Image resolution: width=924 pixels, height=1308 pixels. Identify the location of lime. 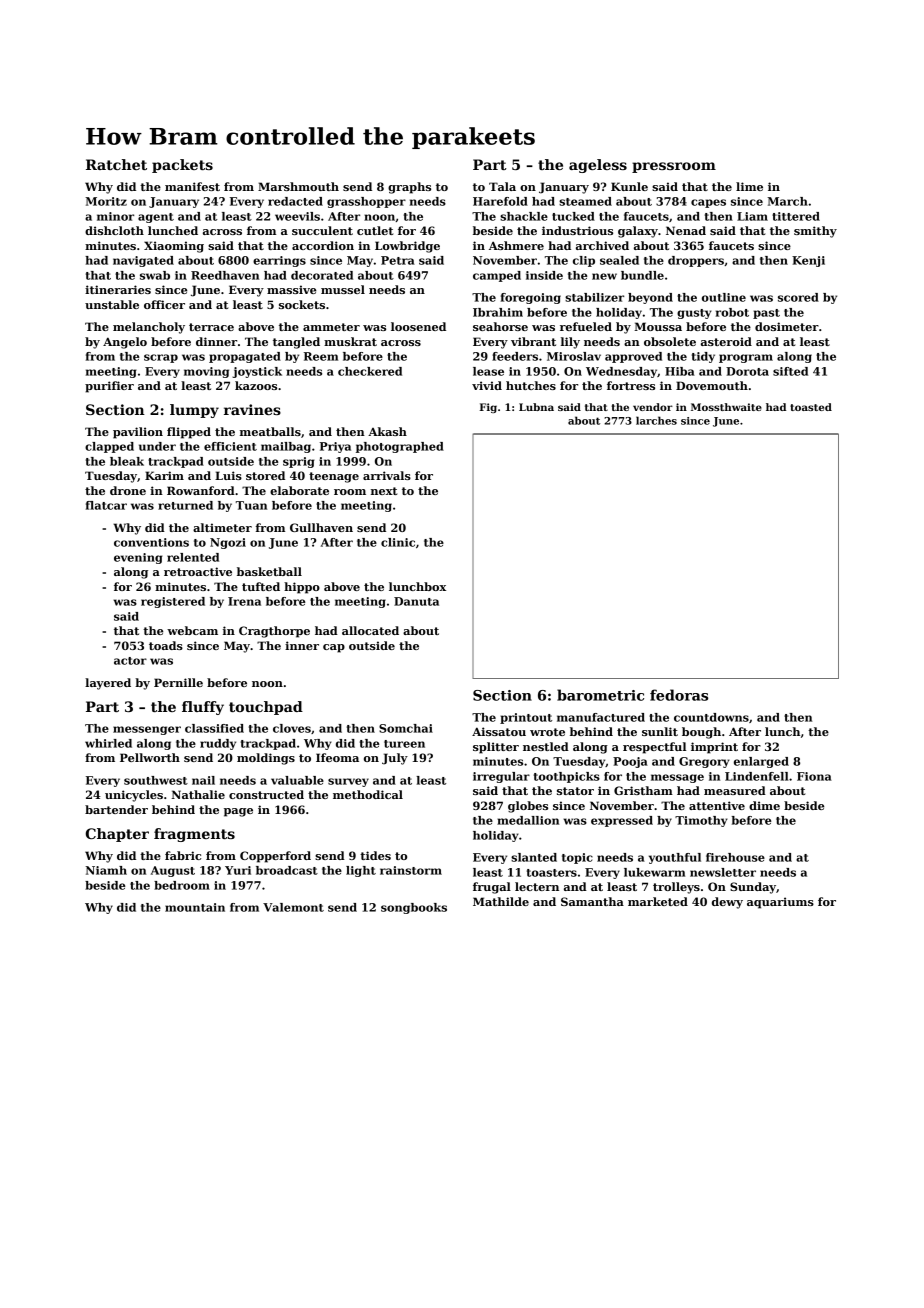
(749, 186).
